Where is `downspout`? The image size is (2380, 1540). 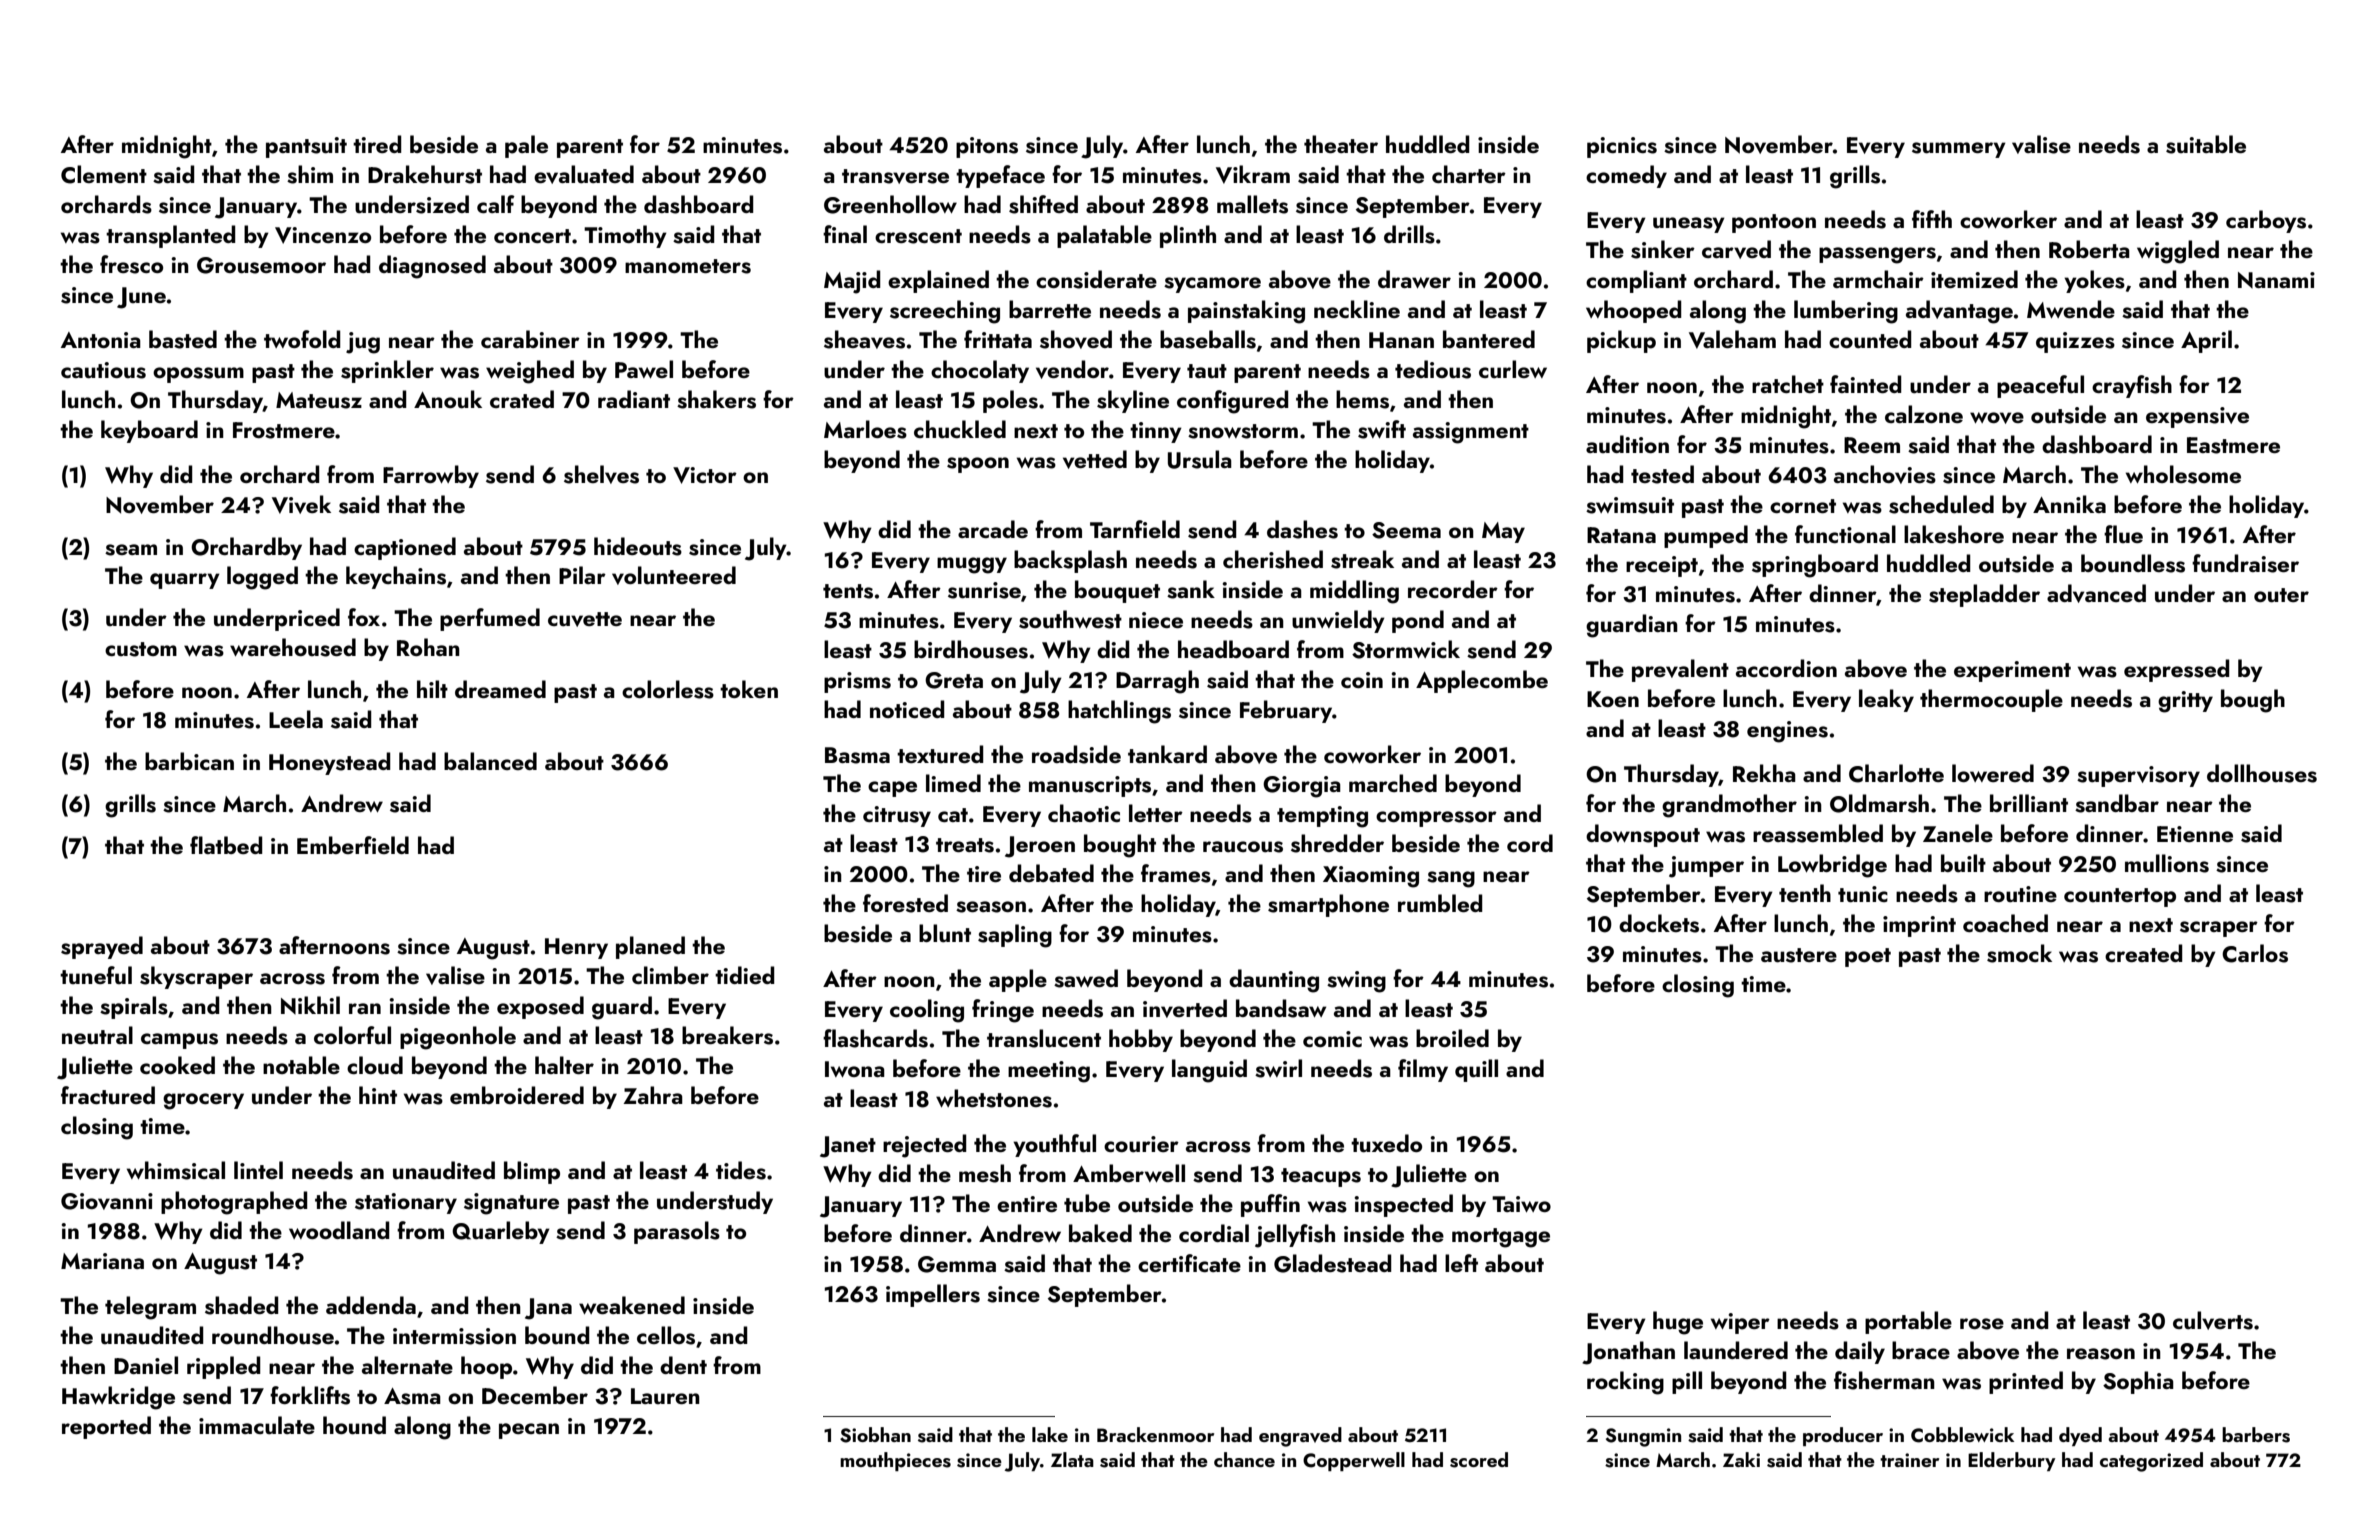 downspout is located at coordinates (1643, 835).
